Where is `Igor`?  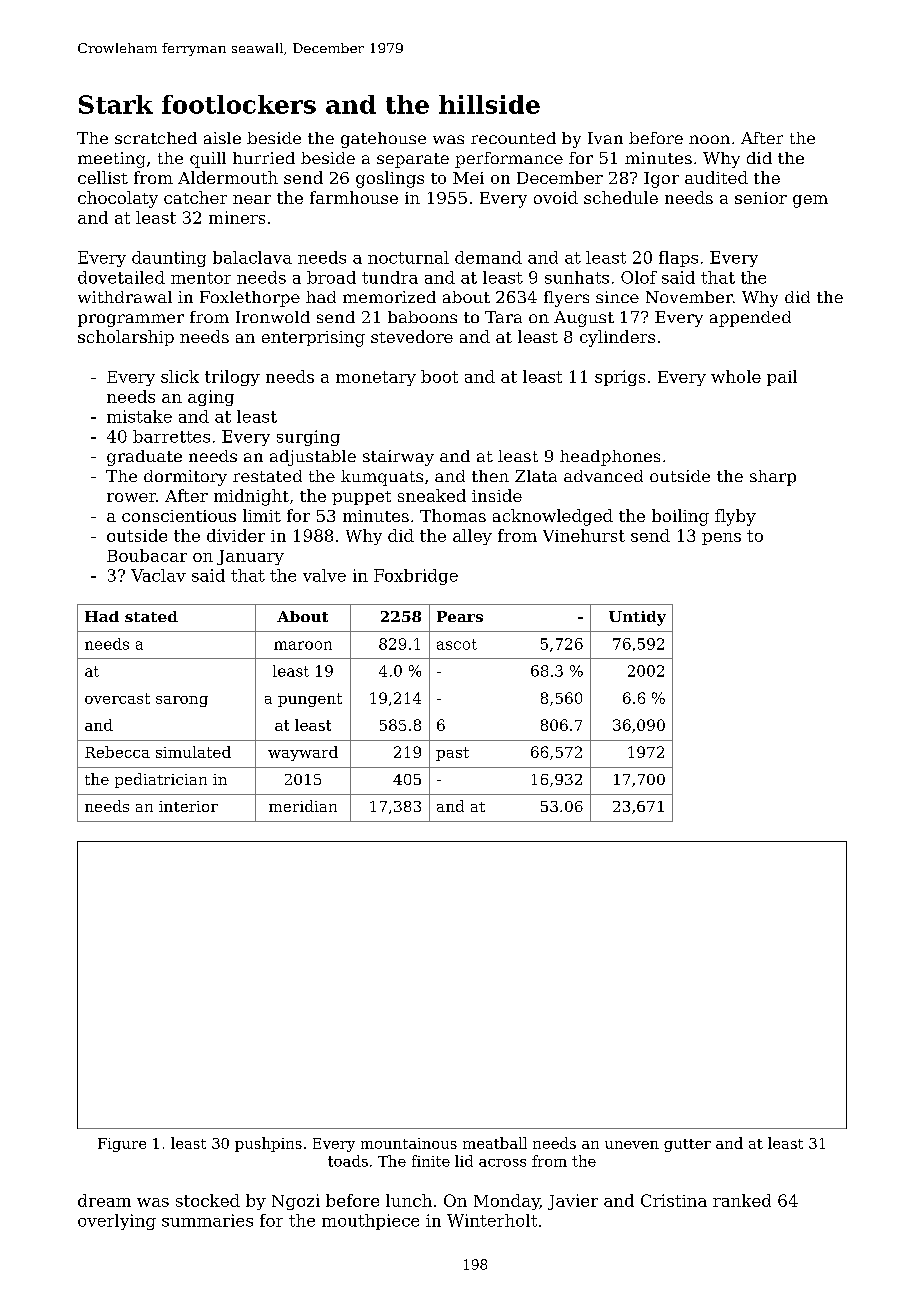 Igor is located at coordinates (661, 180).
